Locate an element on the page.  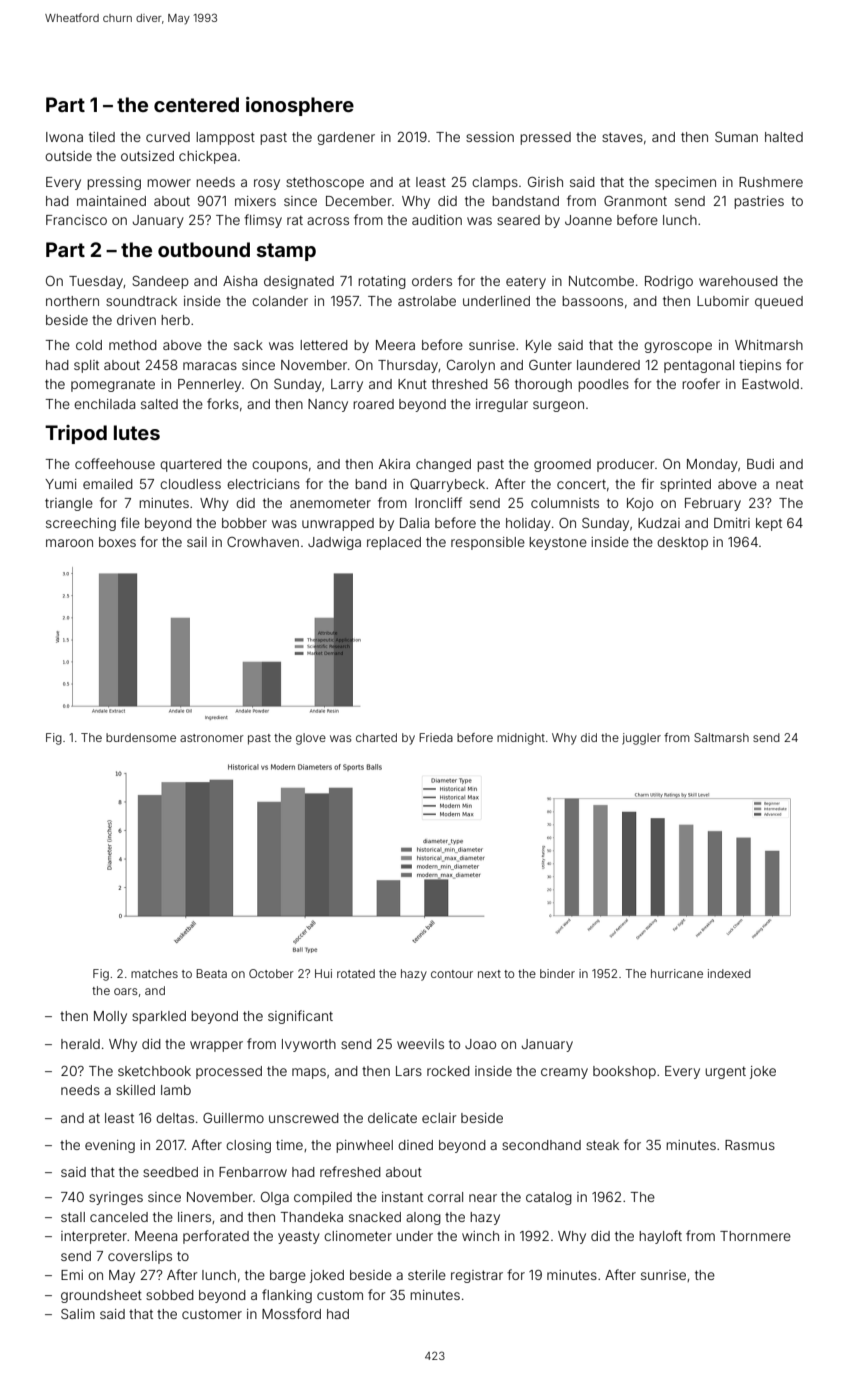
bookshop is located at coordinates (624, 1072).
